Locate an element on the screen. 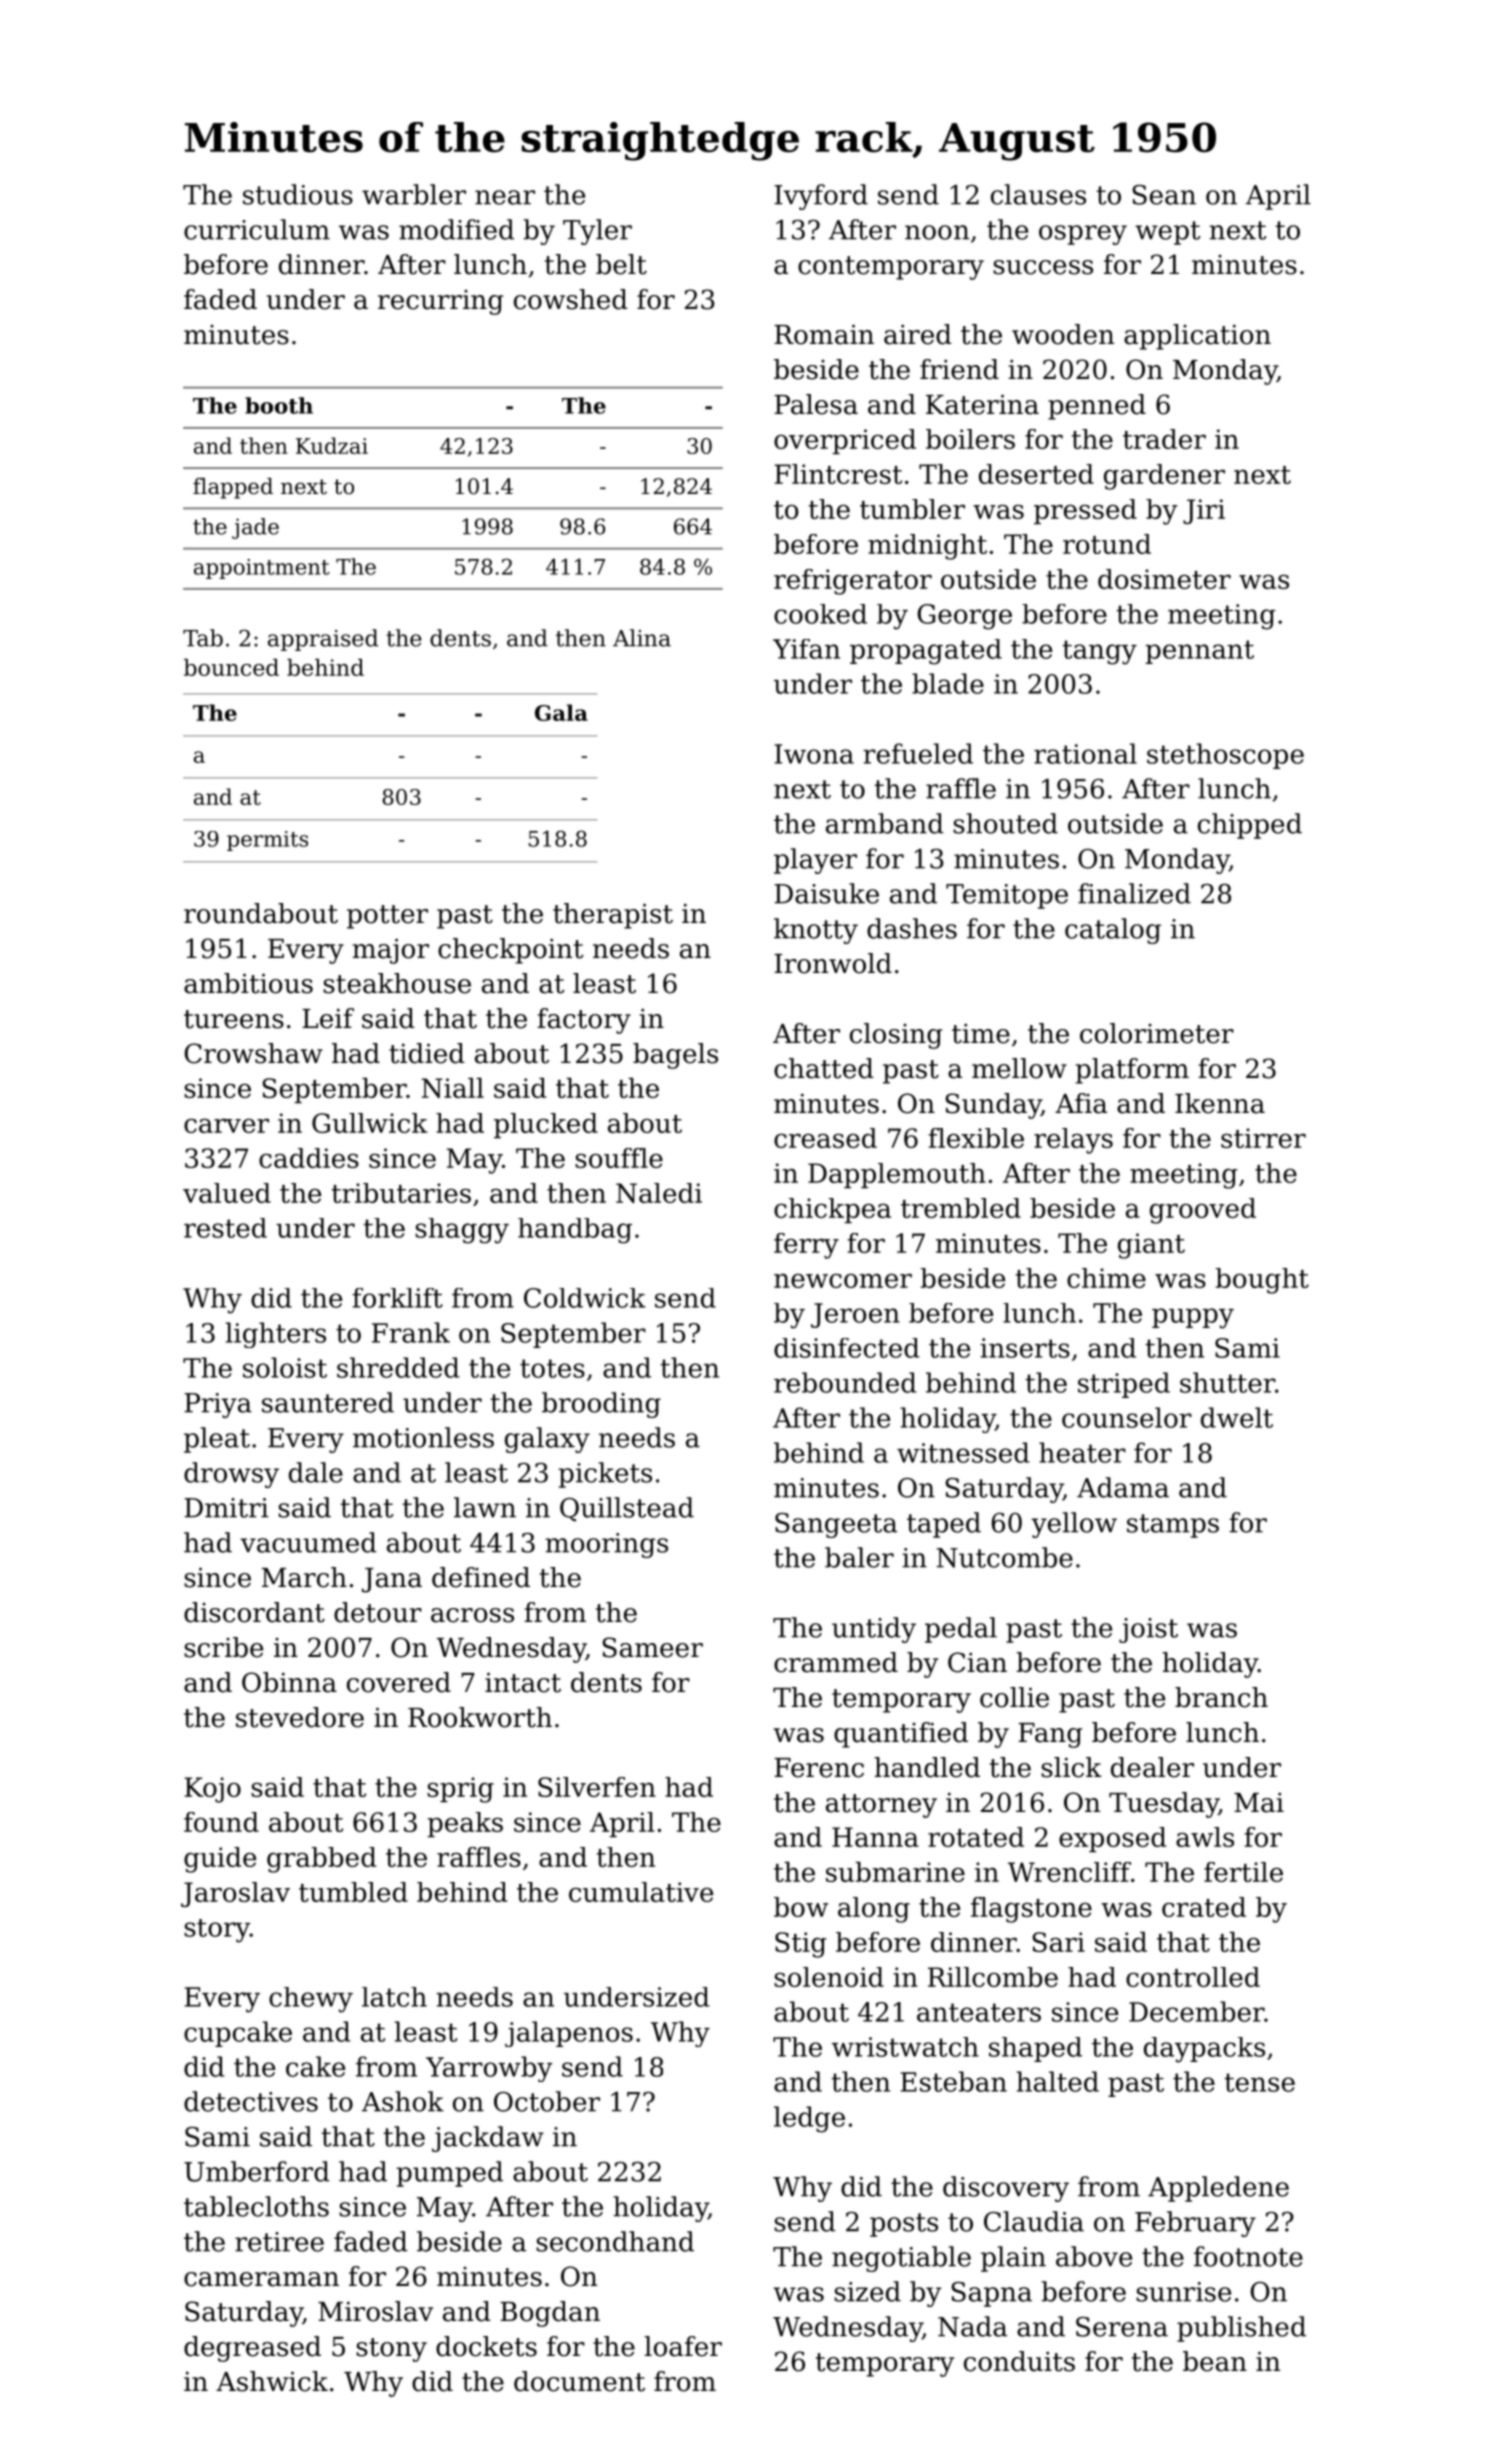 This screenshot has height=2464, width=1496. chewy is located at coordinates (311, 2000).
